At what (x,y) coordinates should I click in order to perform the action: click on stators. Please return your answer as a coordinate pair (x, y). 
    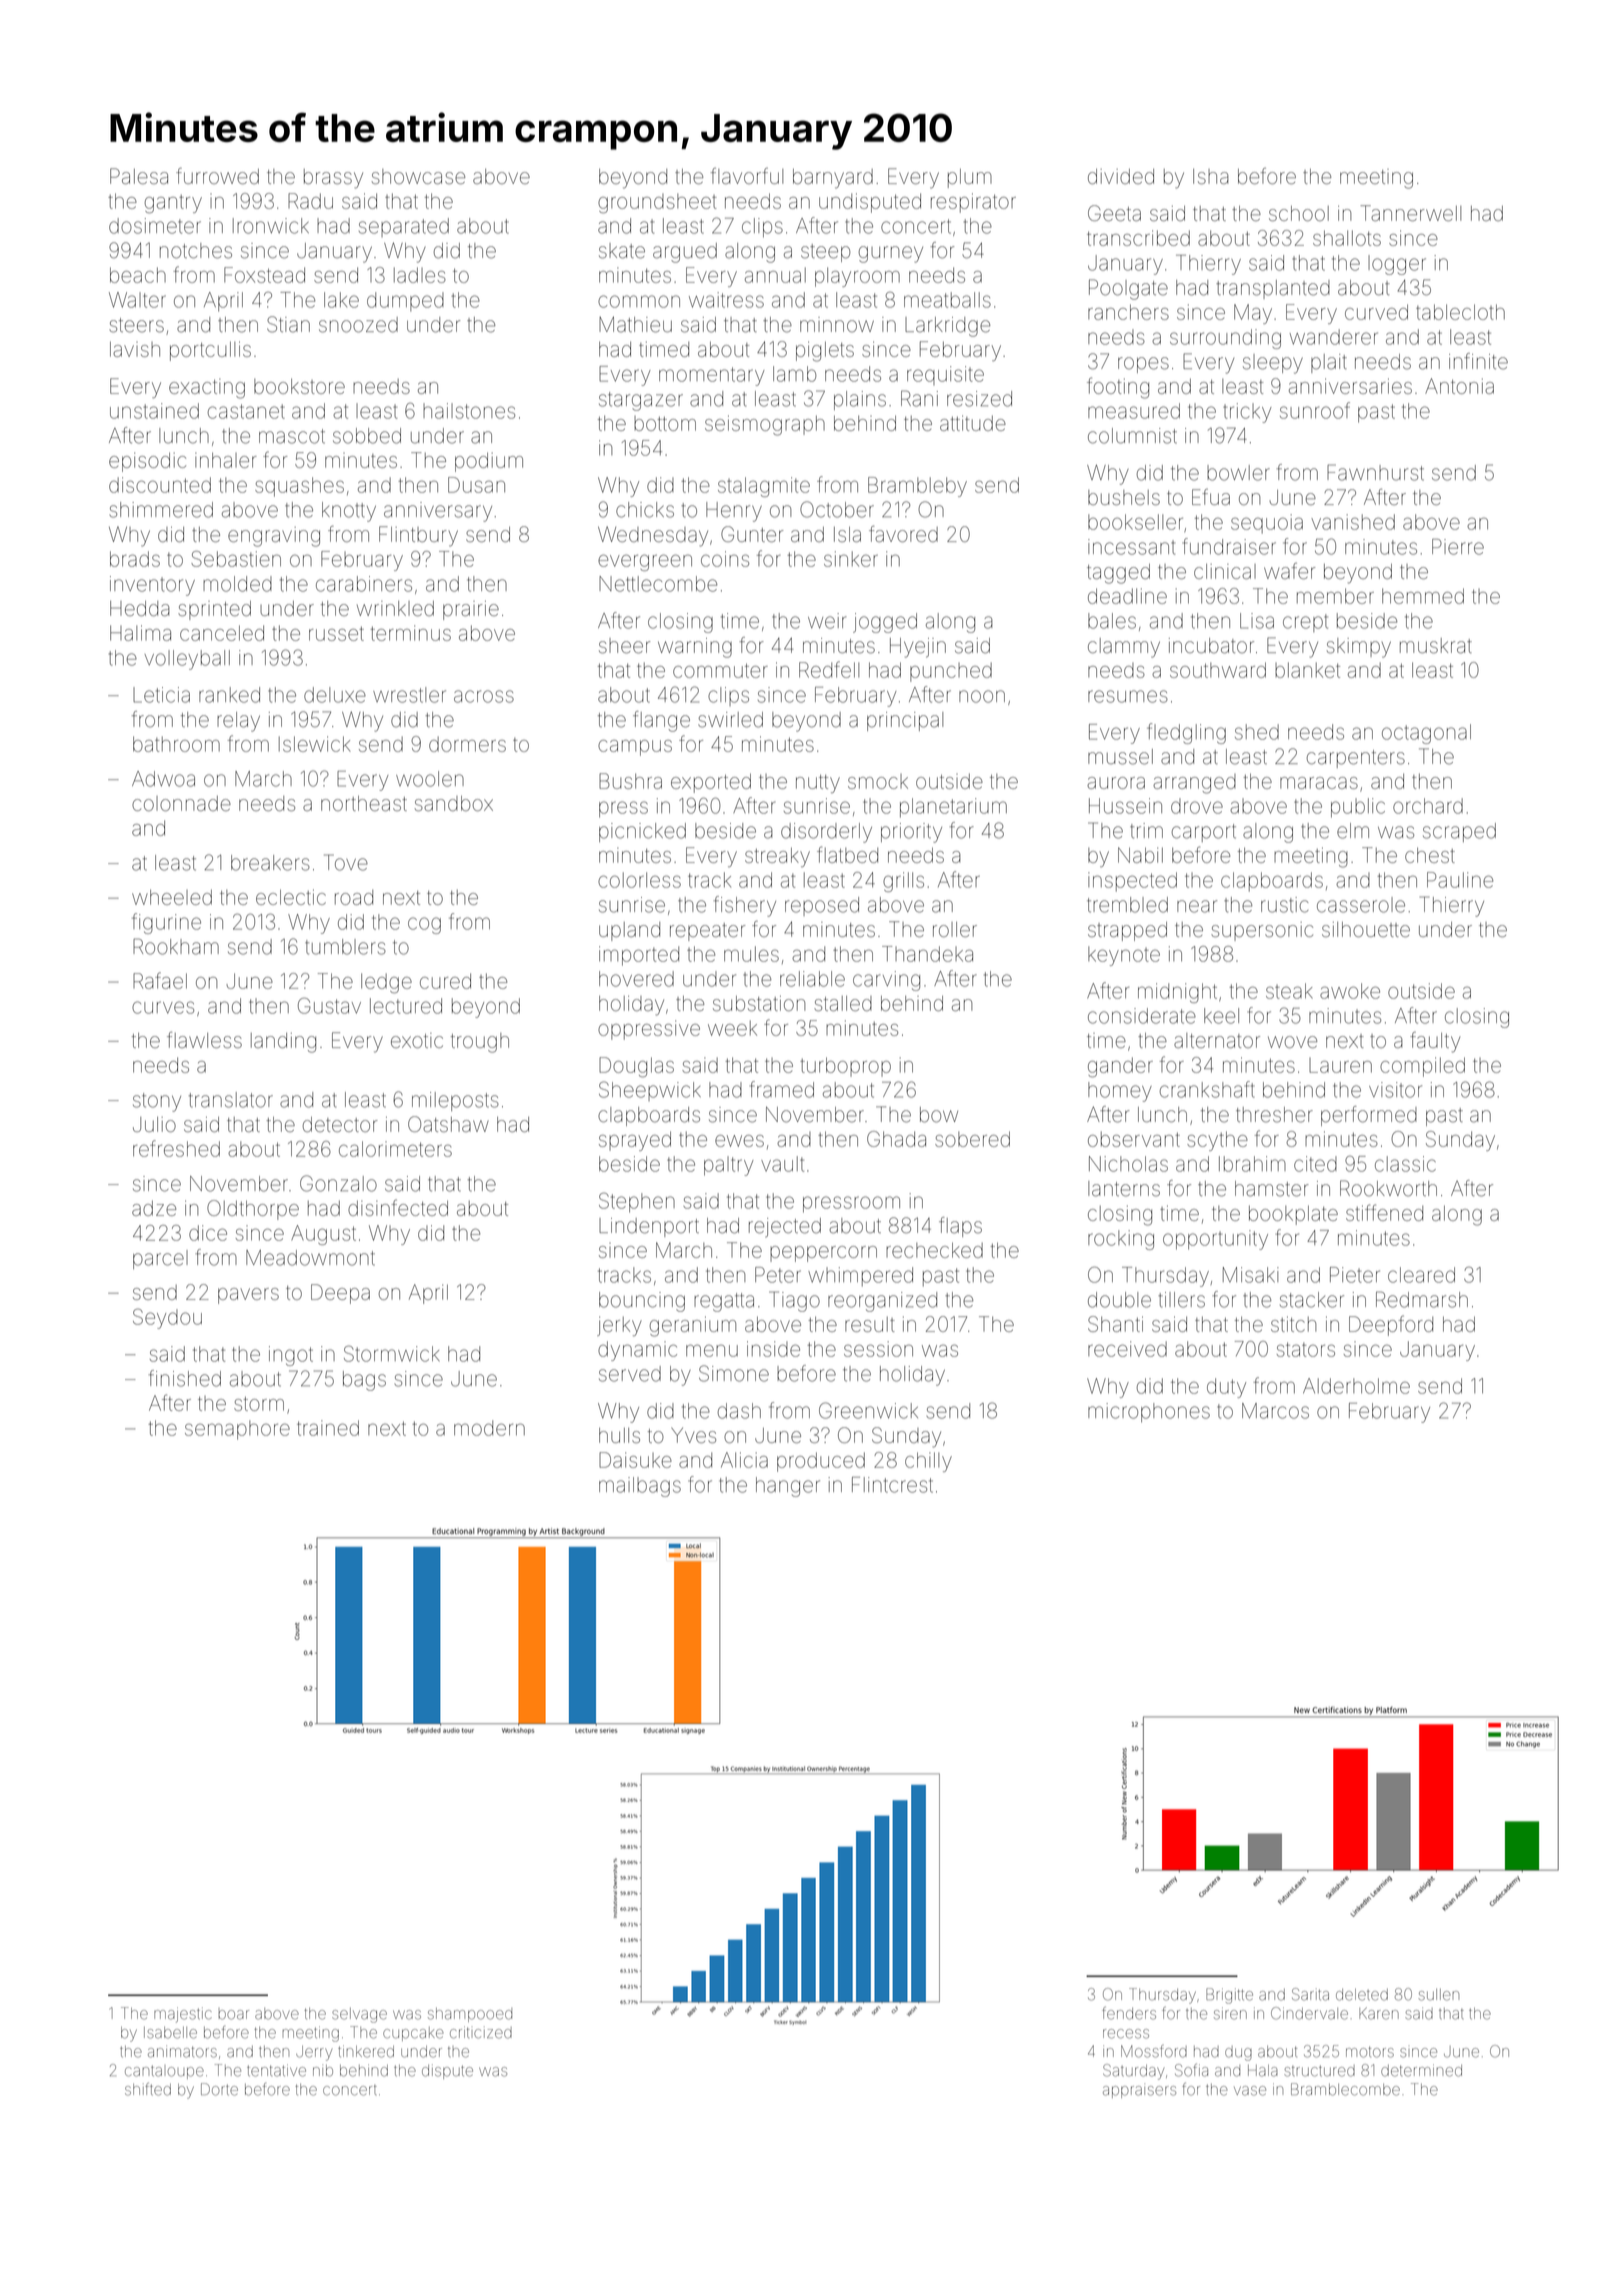
    Looking at the image, I should click on (1306, 1349).
